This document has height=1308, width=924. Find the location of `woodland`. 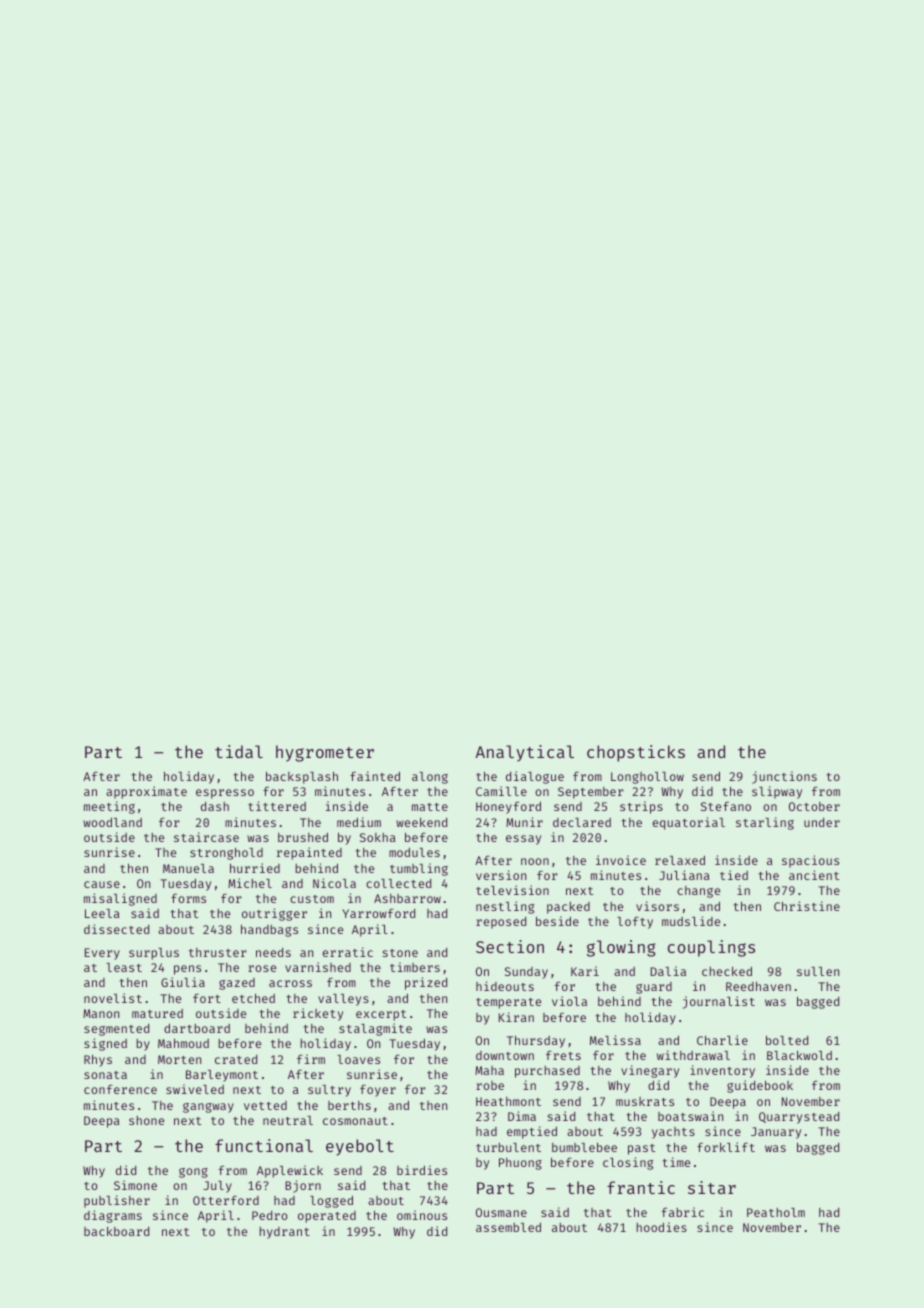

woodland is located at coordinates (112, 822).
